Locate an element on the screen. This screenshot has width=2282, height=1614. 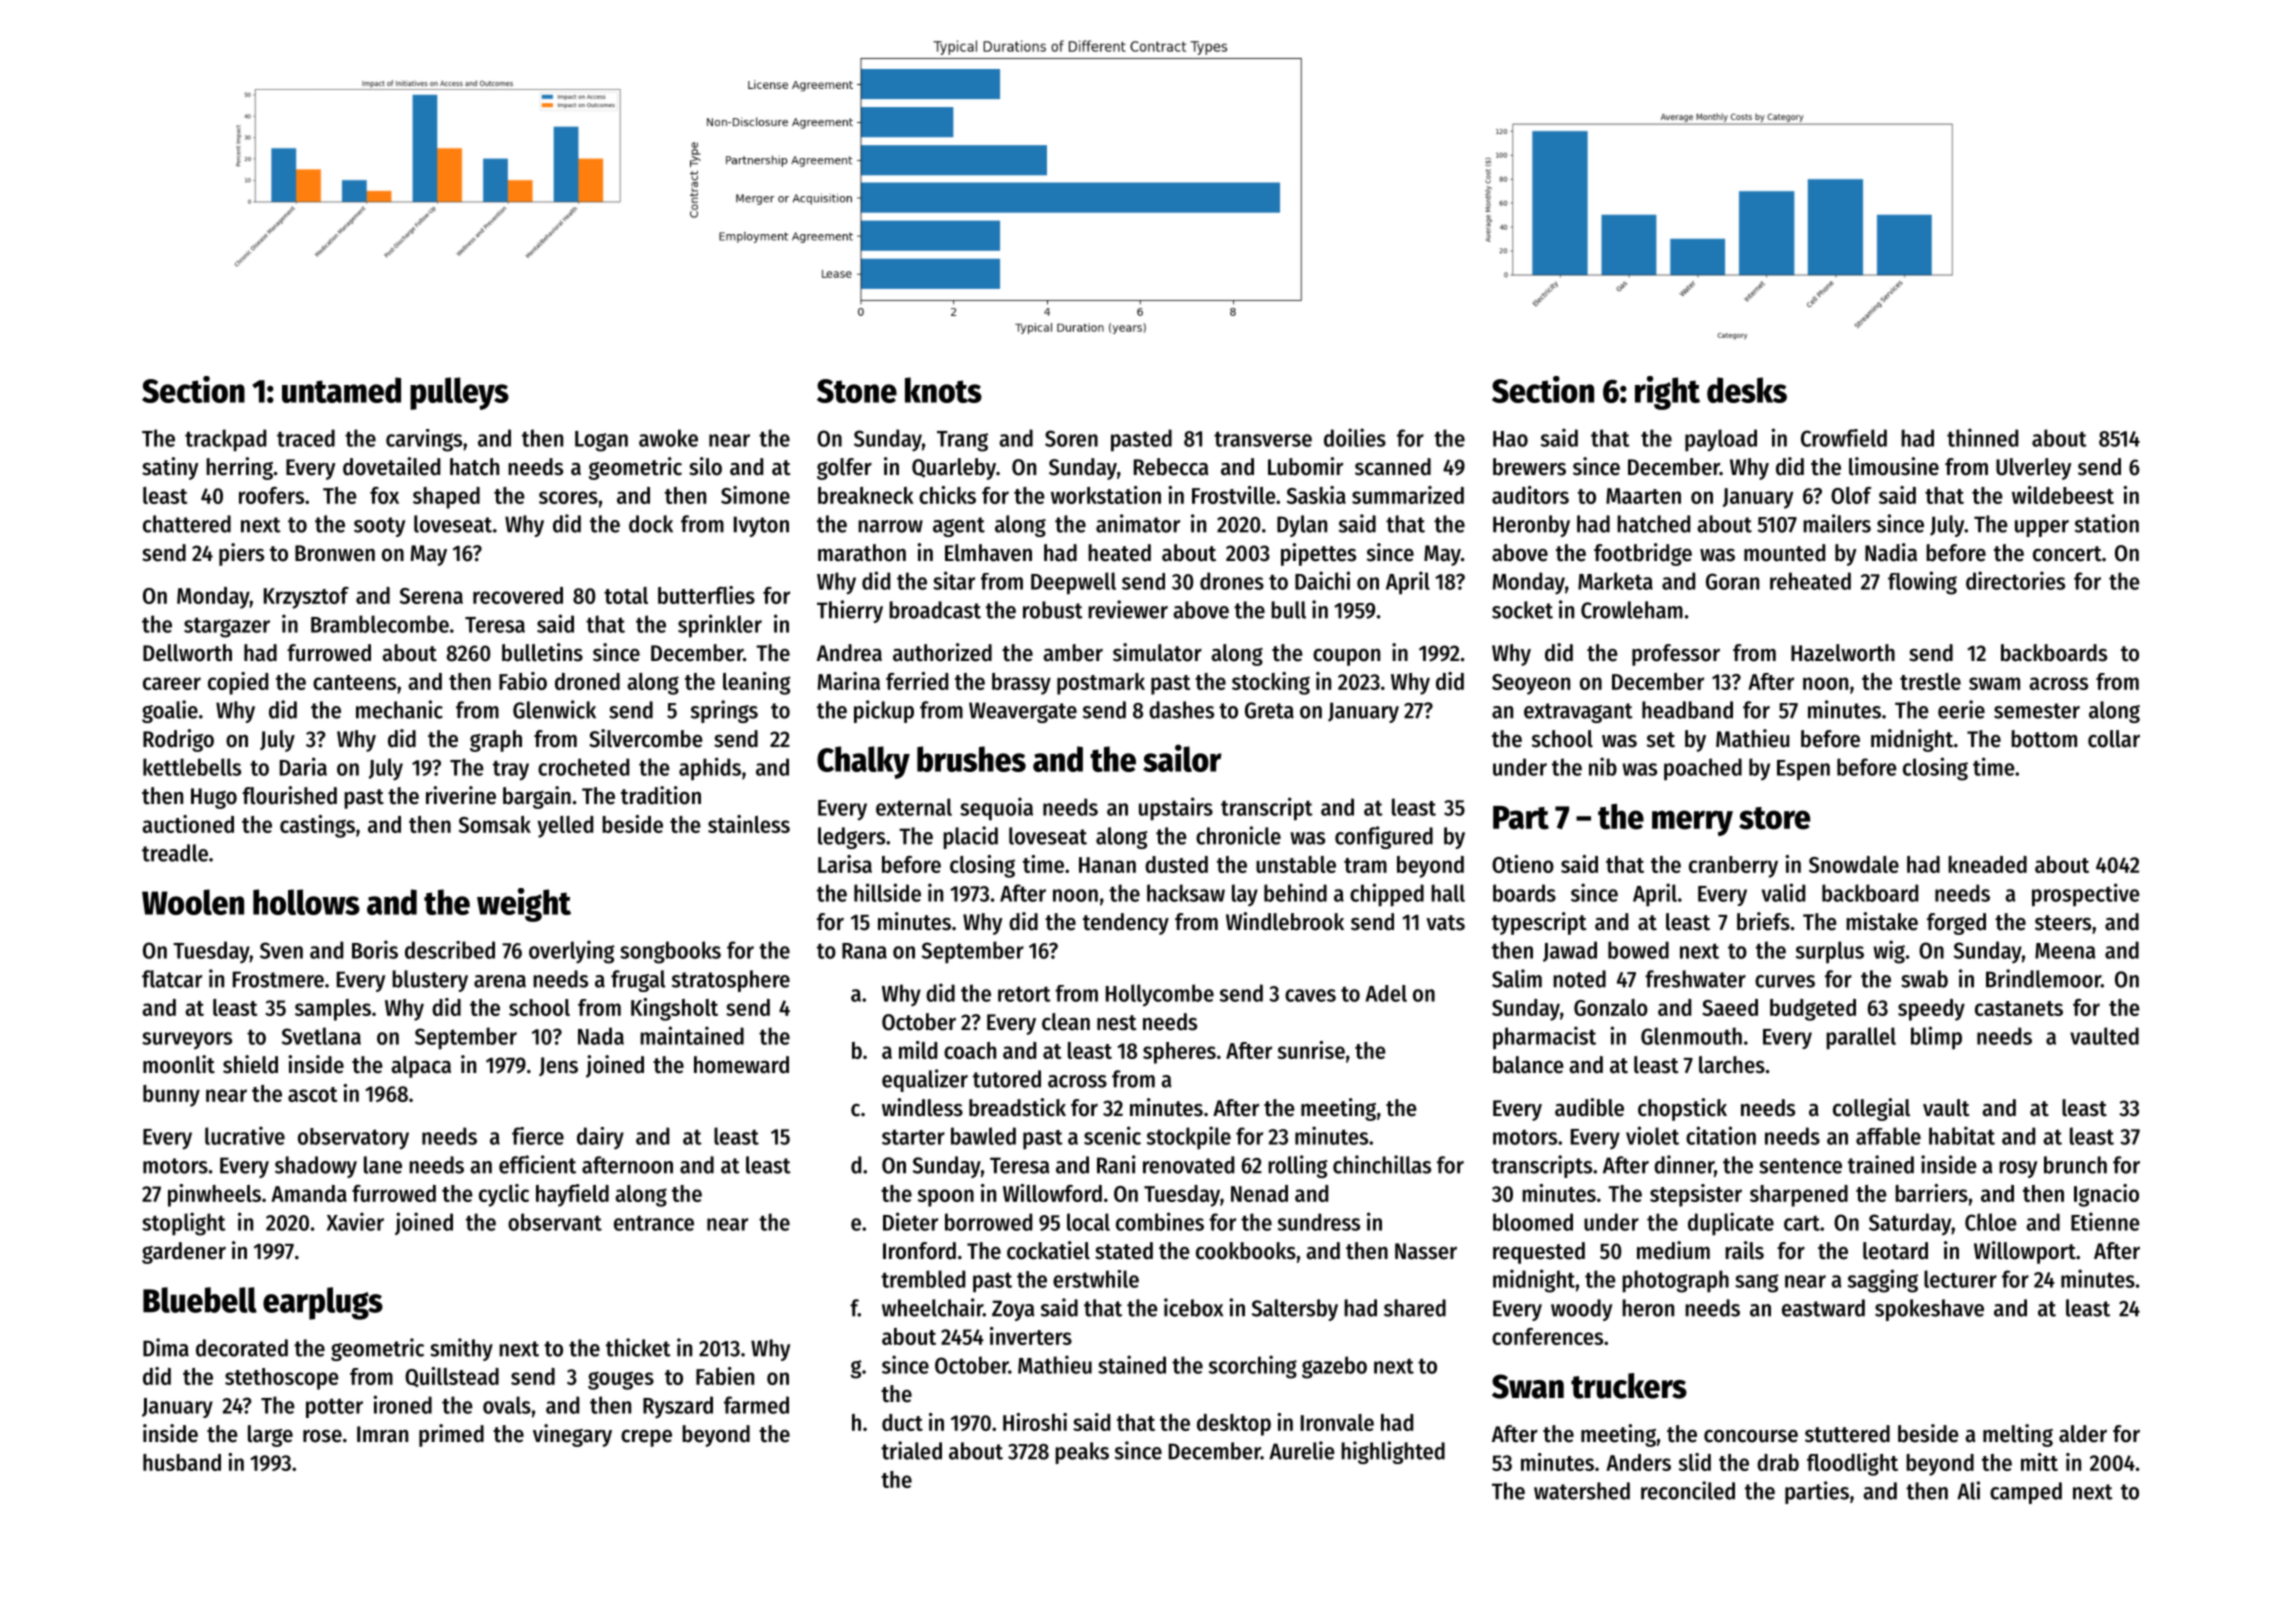
broadcast is located at coordinates (935, 610).
